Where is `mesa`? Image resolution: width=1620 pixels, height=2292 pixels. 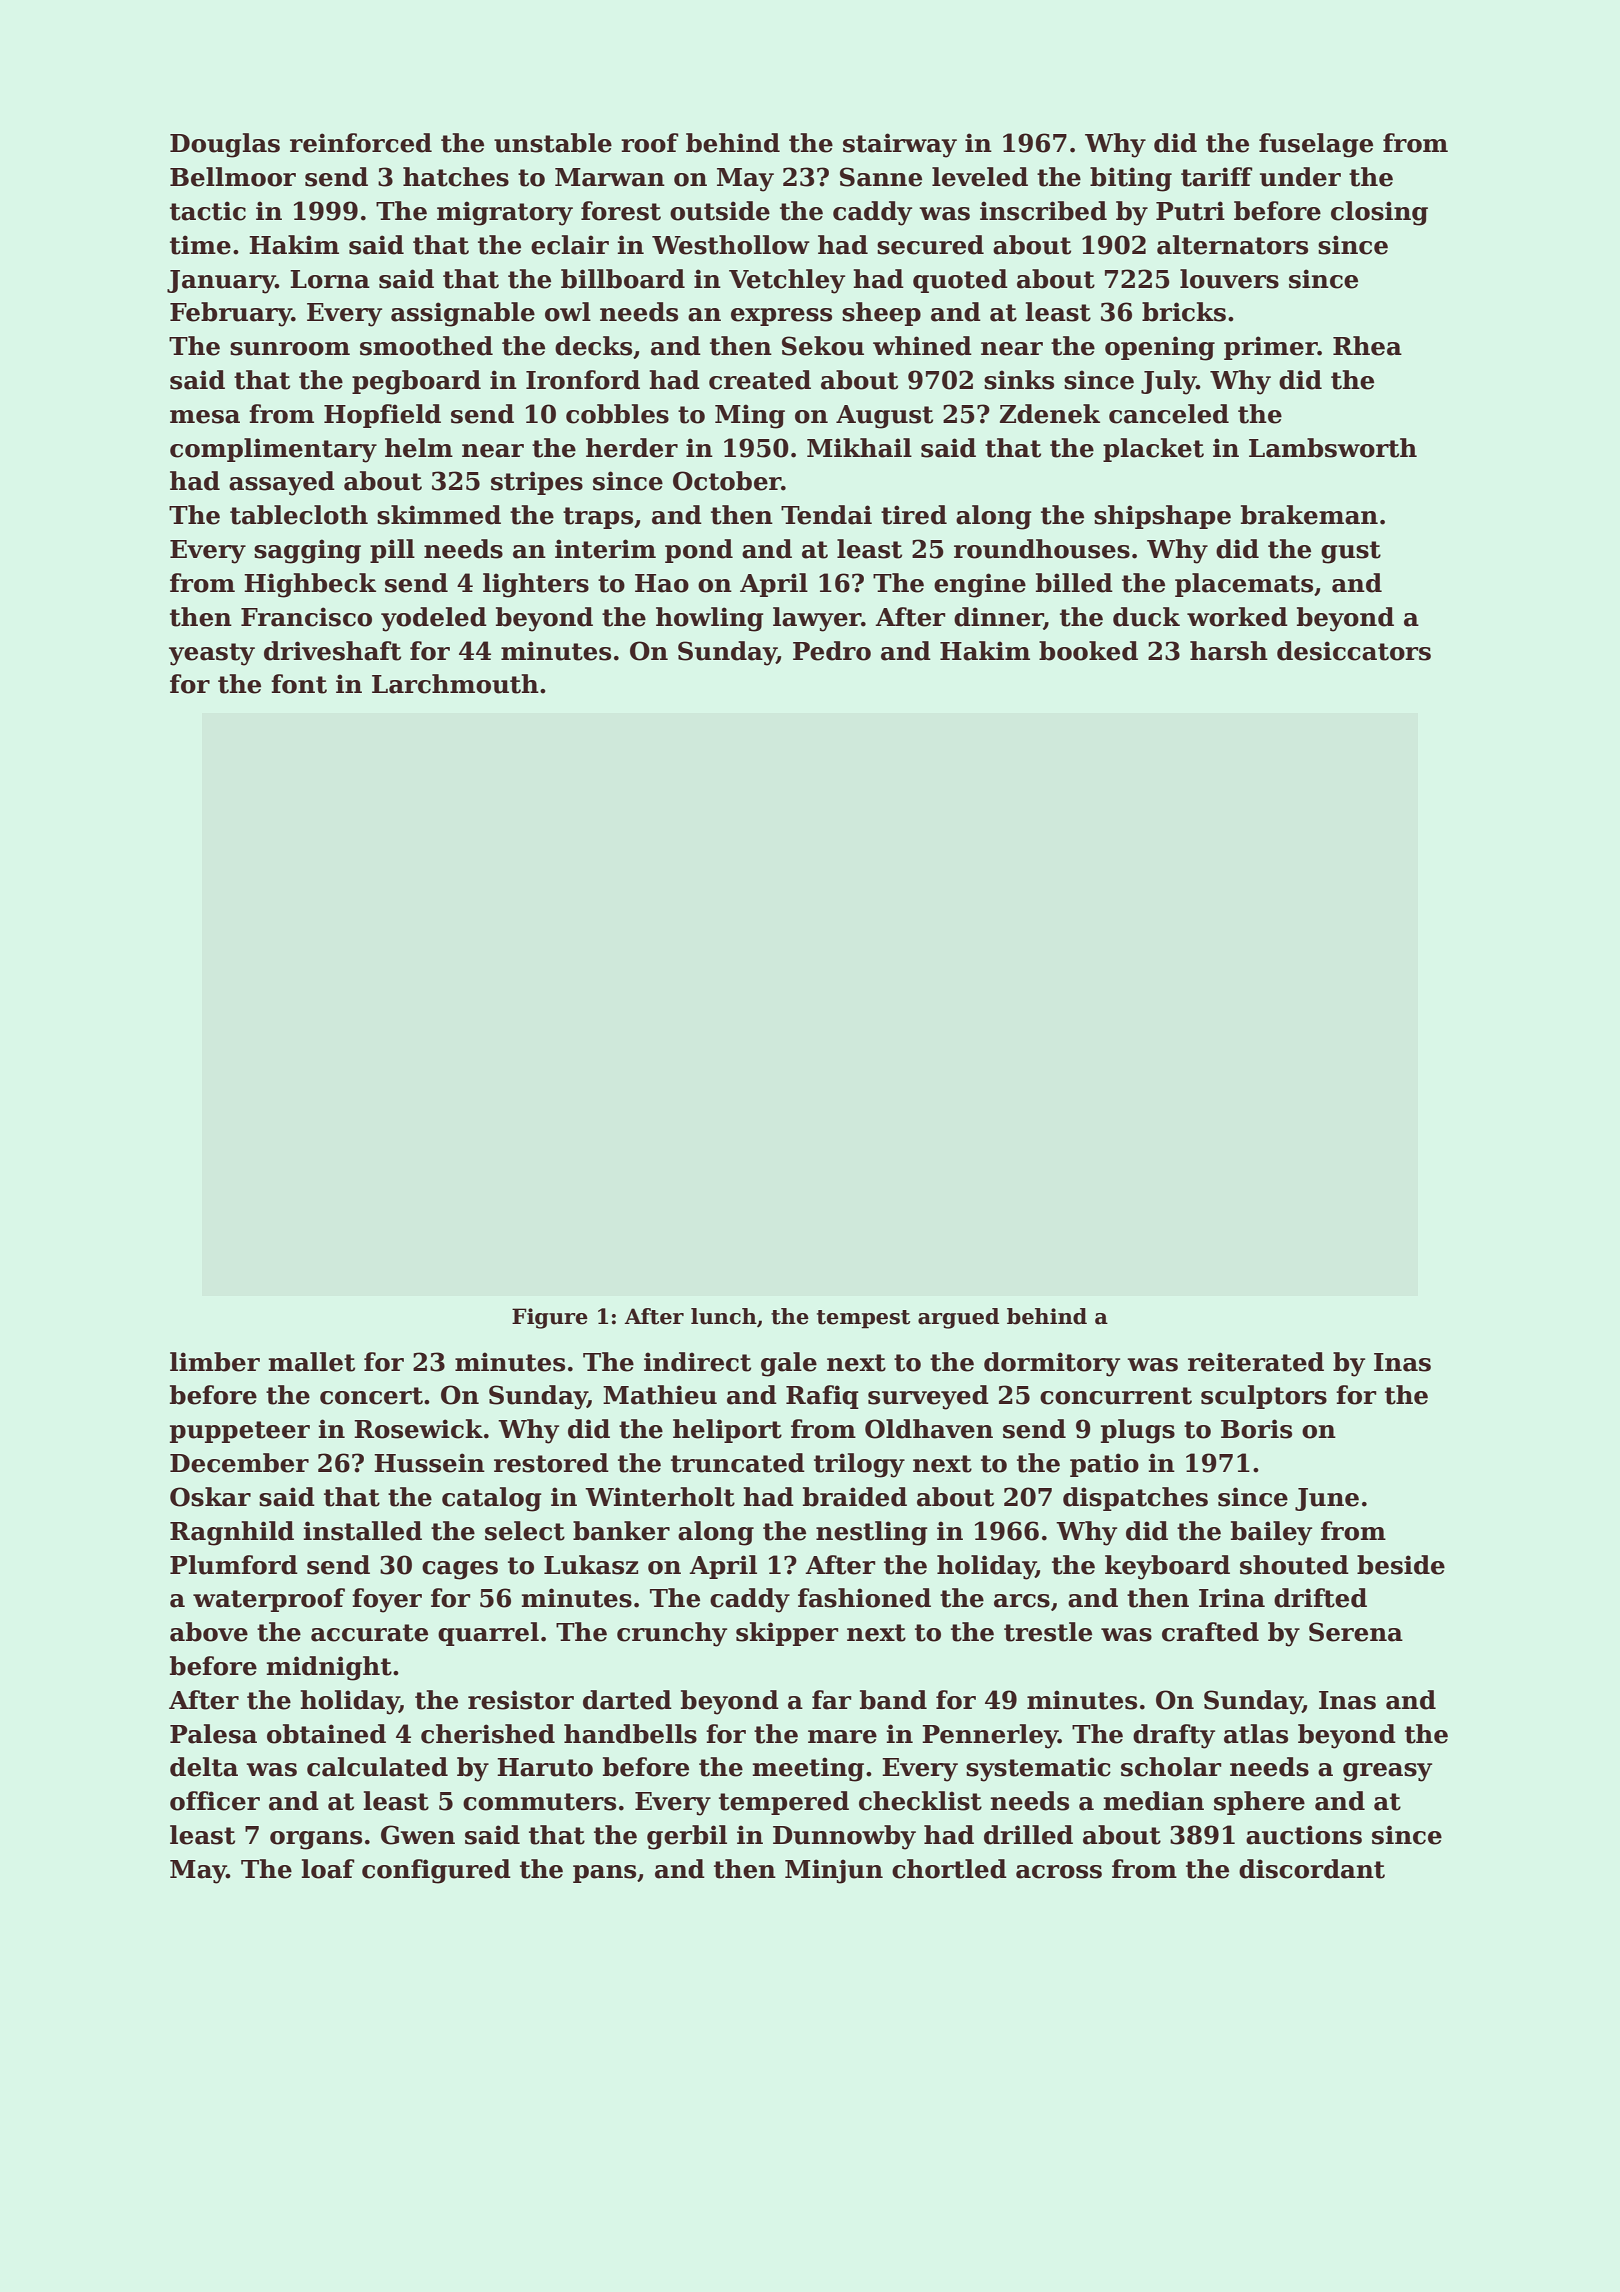 mesa is located at coordinates (205, 417).
